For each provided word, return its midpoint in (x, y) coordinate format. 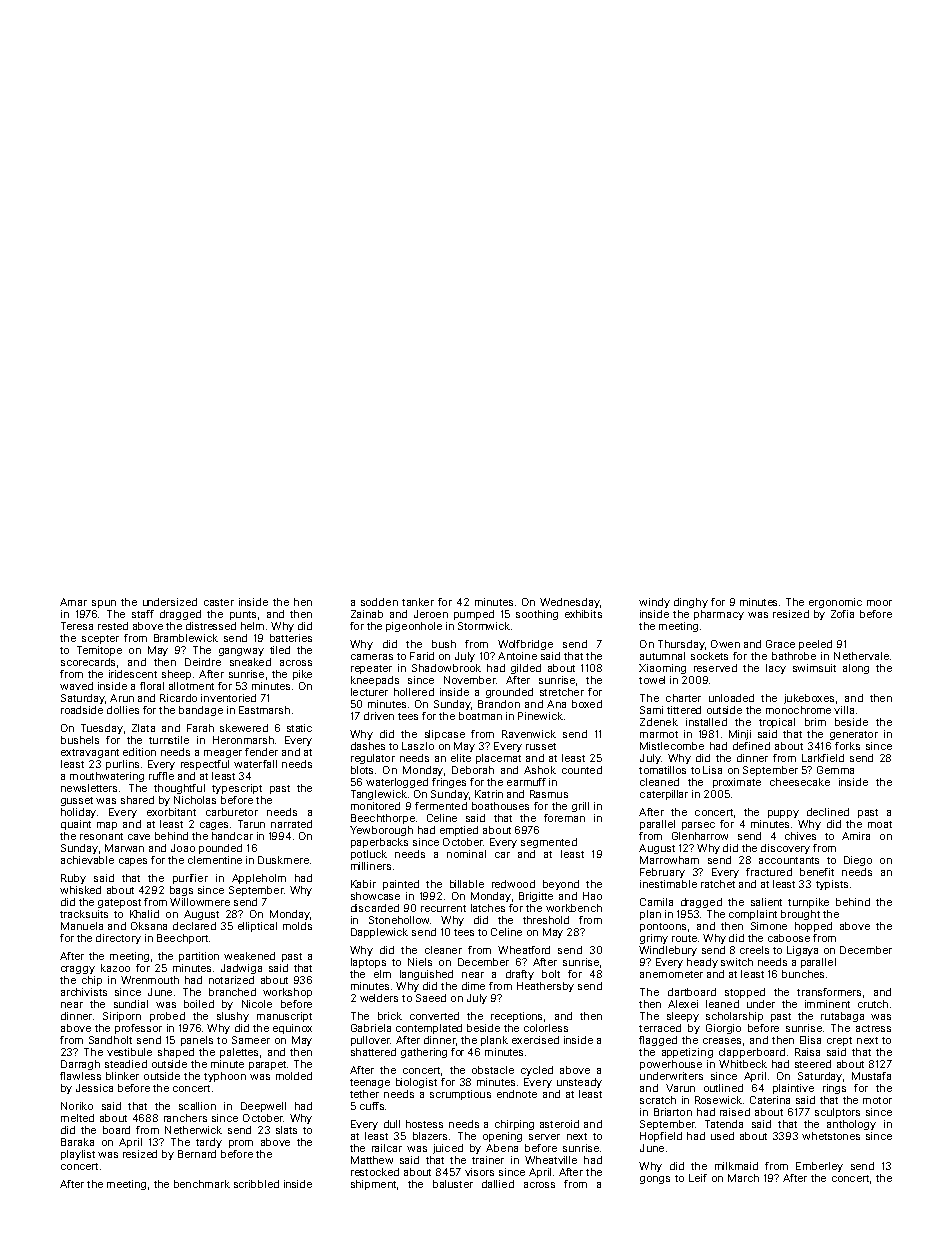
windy (654, 603)
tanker (418, 602)
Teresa (77, 626)
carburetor (232, 812)
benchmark (202, 1184)
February (662, 873)
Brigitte (536, 897)
